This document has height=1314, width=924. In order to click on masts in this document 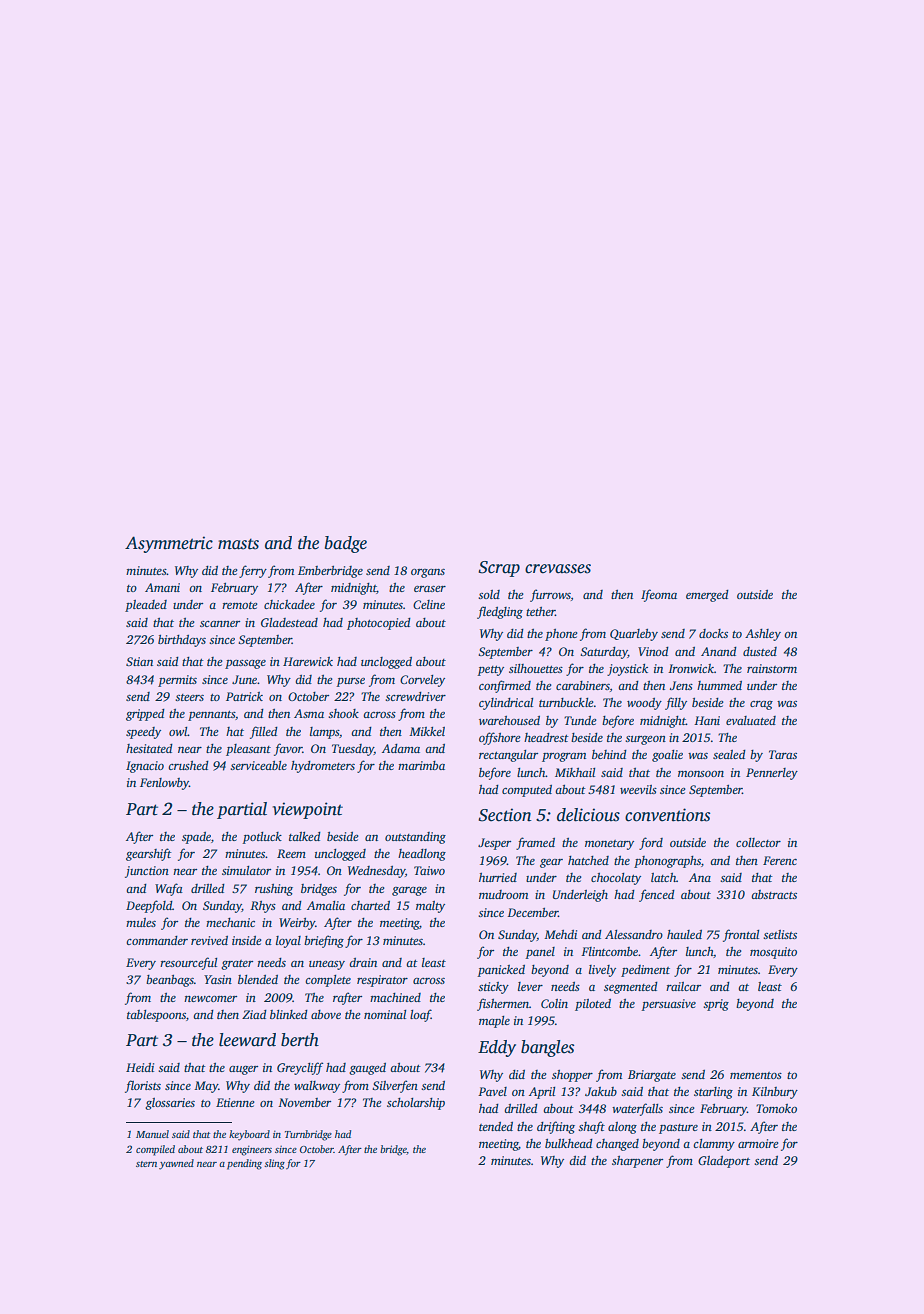, I will do `click(238, 544)`.
